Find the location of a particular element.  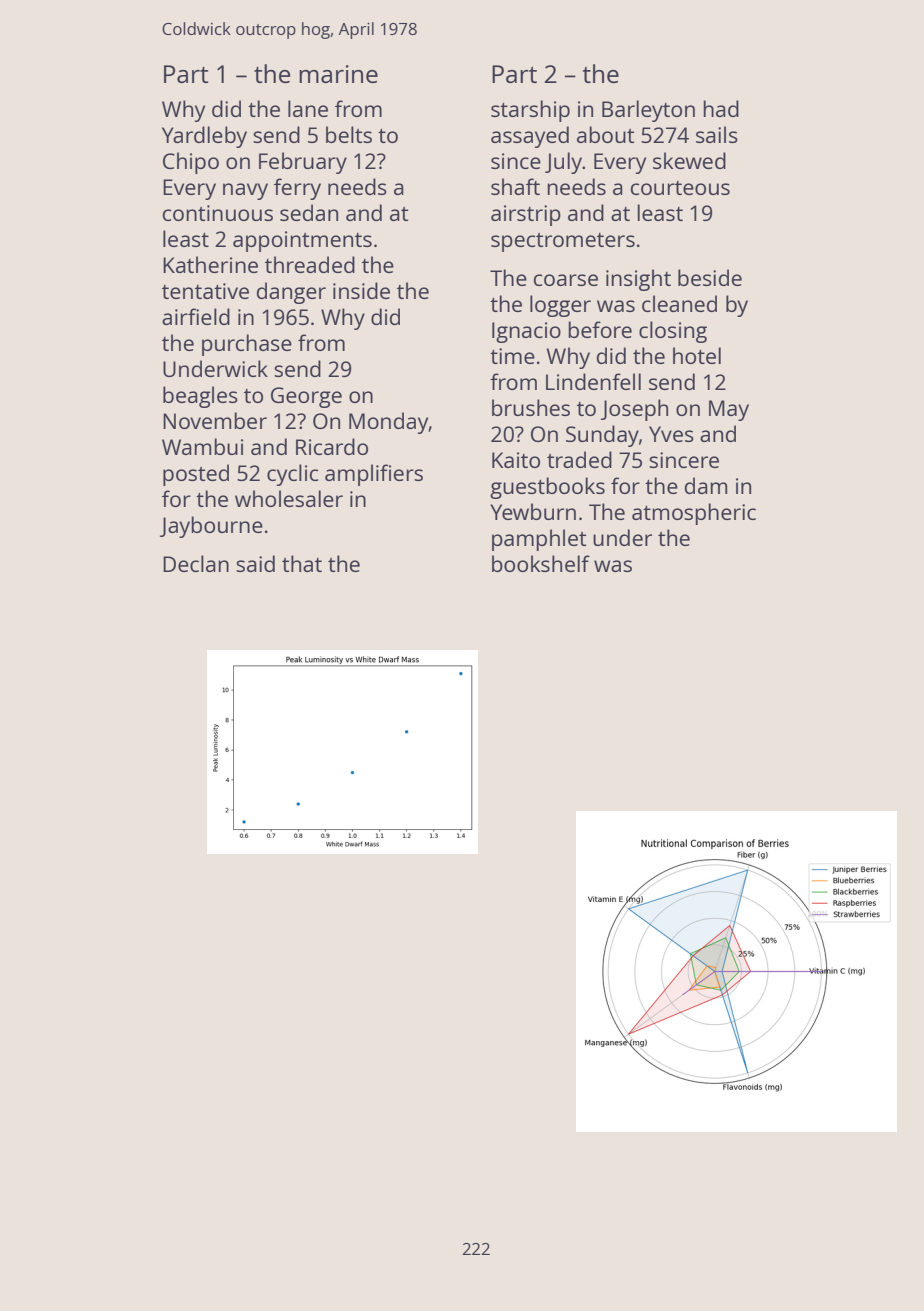

inside is located at coordinates (361, 290).
